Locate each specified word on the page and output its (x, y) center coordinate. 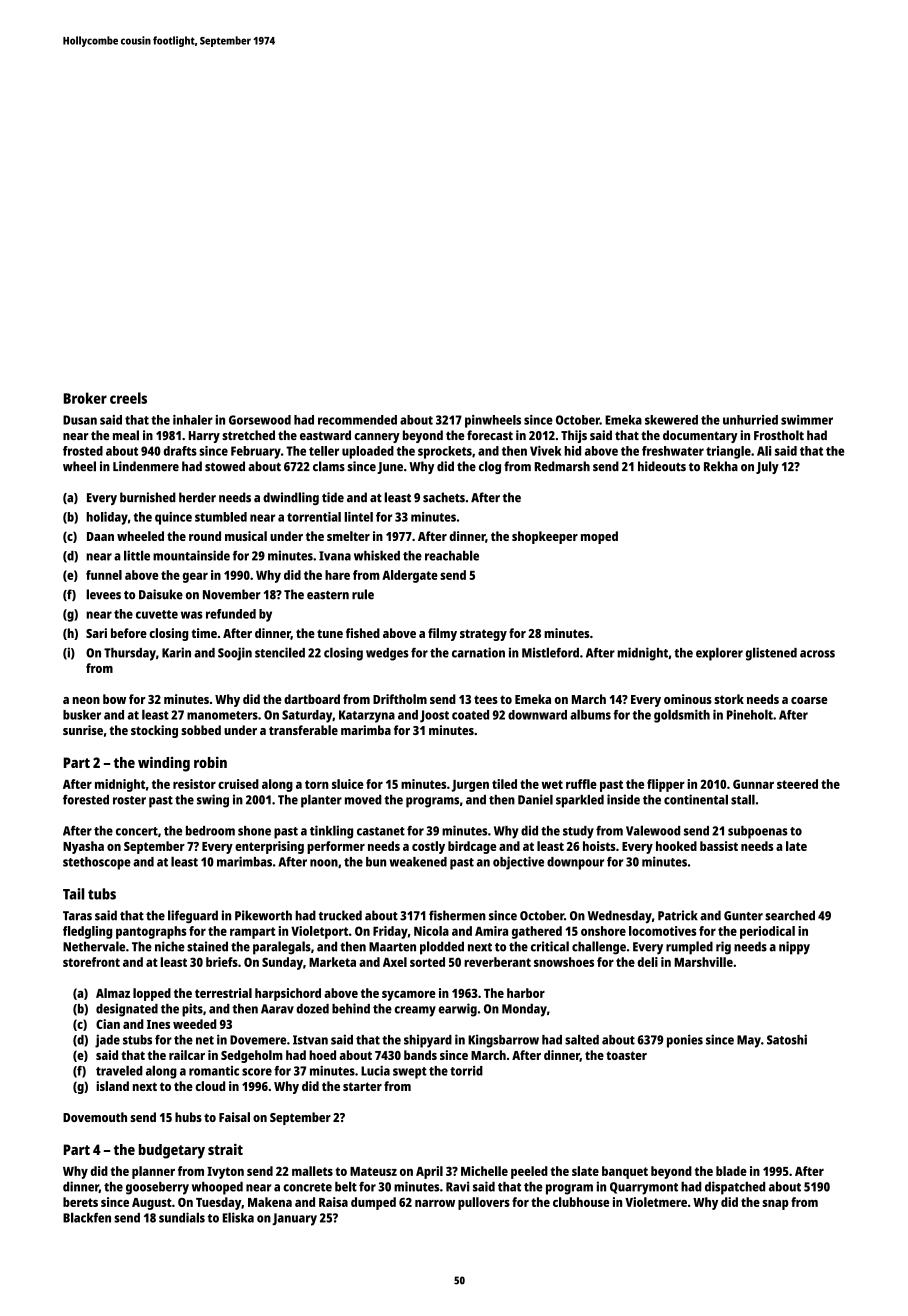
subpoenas (758, 832)
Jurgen (470, 786)
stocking (154, 731)
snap (775, 1205)
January (294, 1219)
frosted (83, 451)
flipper (666, 785)
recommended (357, 420)
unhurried (750, 420)
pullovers (484, 1203)
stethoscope (97, 863)
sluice (348, 784)
